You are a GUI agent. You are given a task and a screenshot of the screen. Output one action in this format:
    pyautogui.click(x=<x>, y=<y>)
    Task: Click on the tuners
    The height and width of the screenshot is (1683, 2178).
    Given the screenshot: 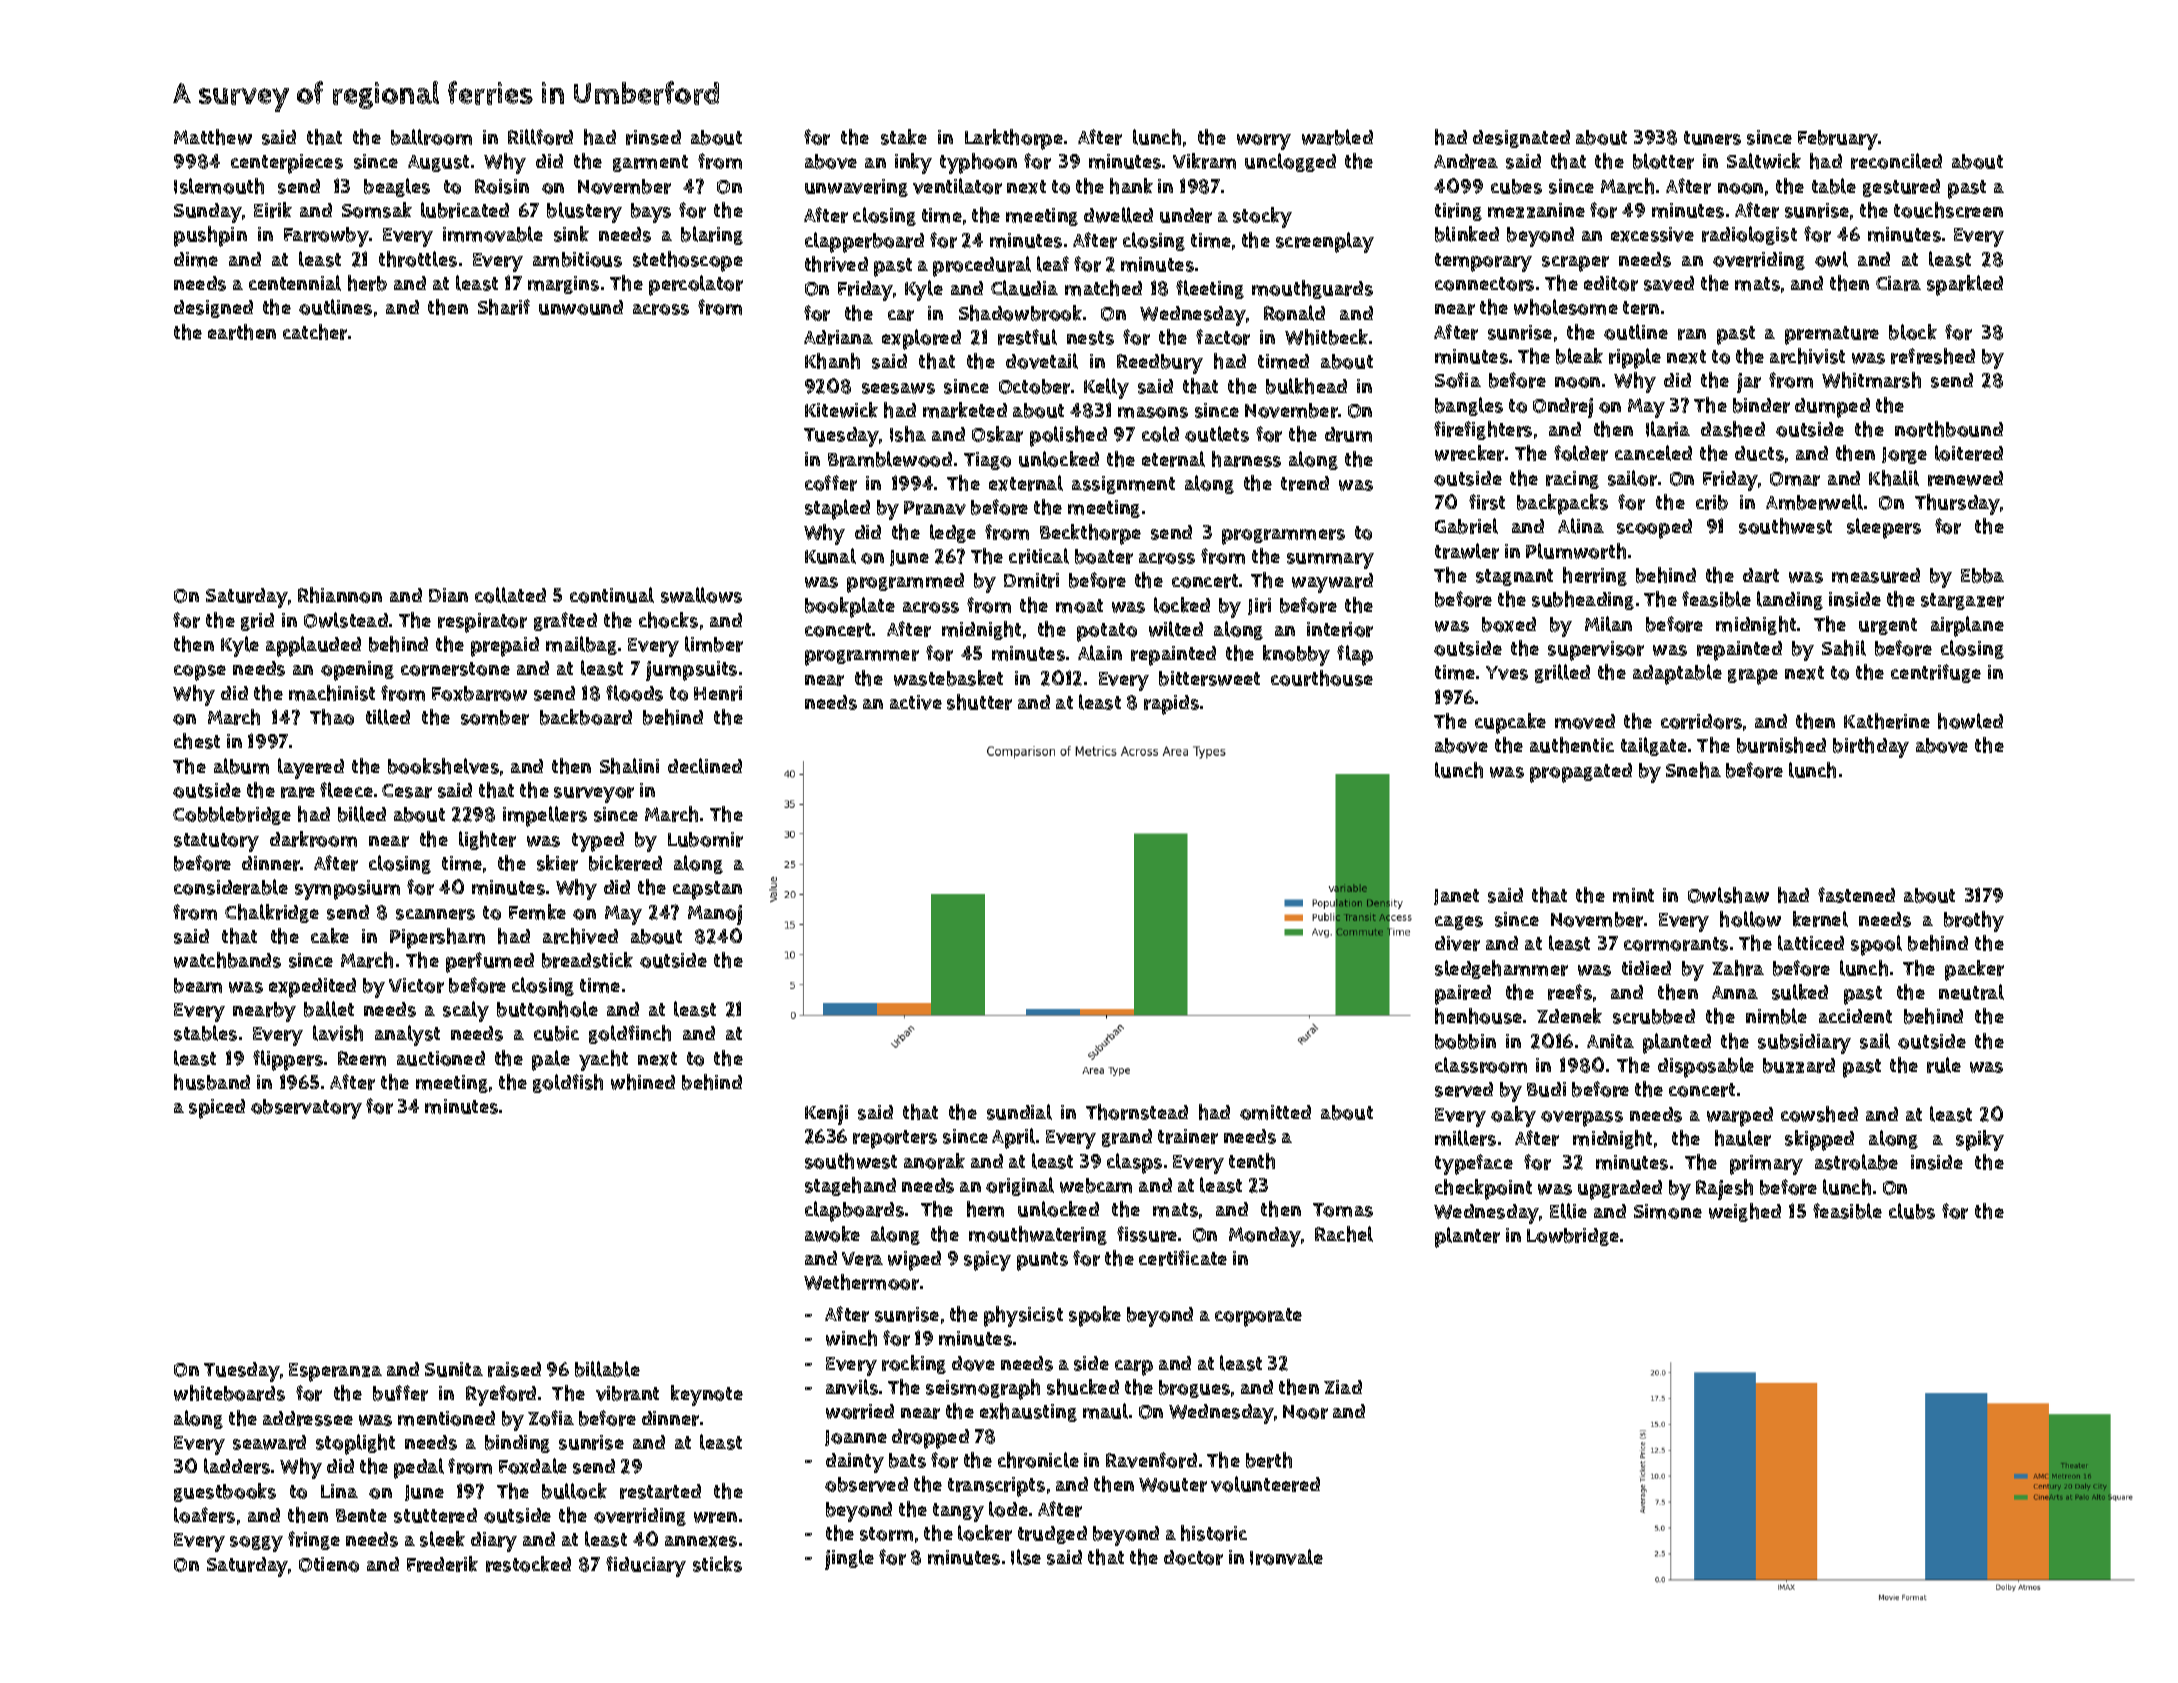 What is the action you would take?
    pyautogui.click(x=1712, y=138)
